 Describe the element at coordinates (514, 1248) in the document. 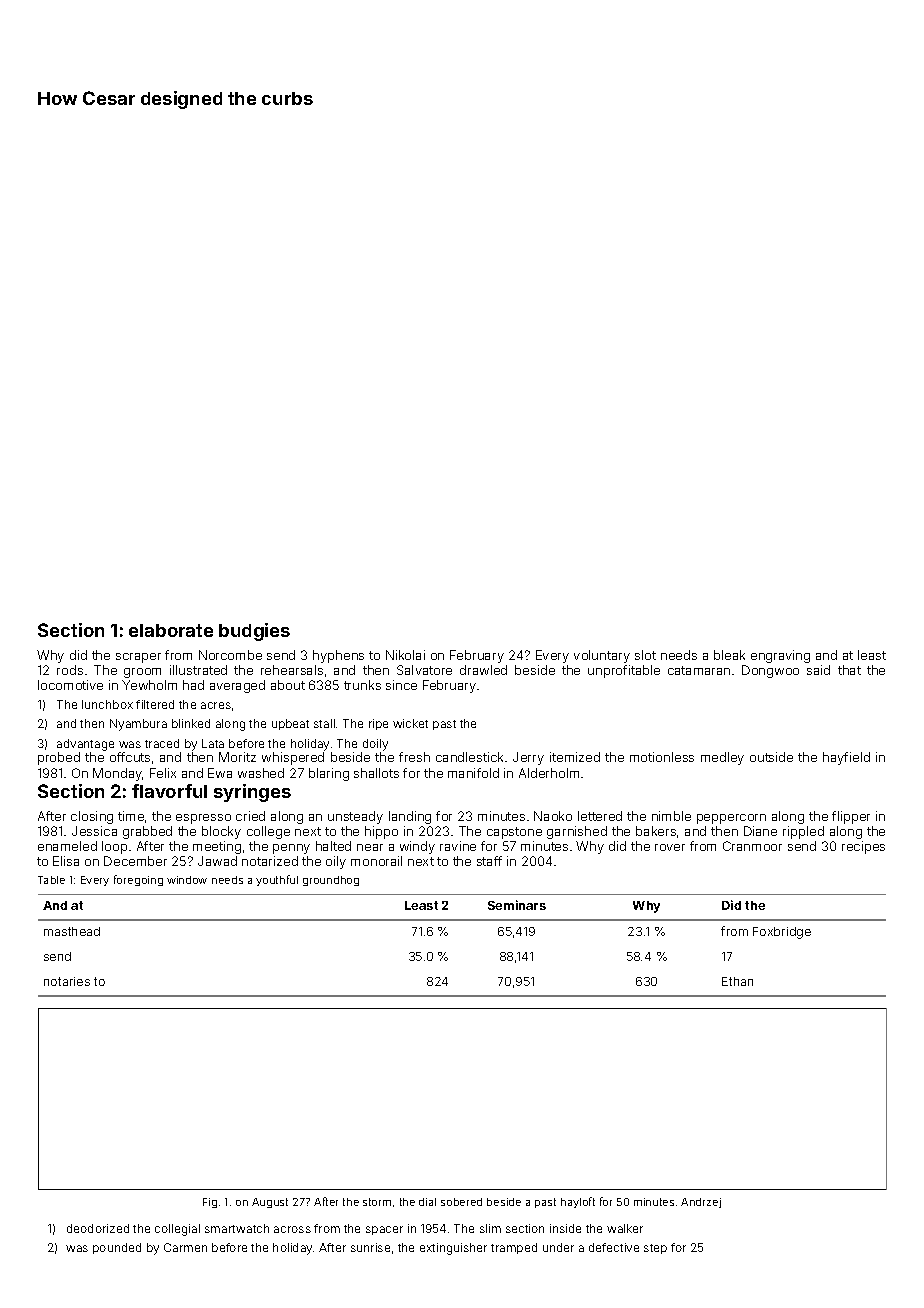

I see `tramped` at that location.
